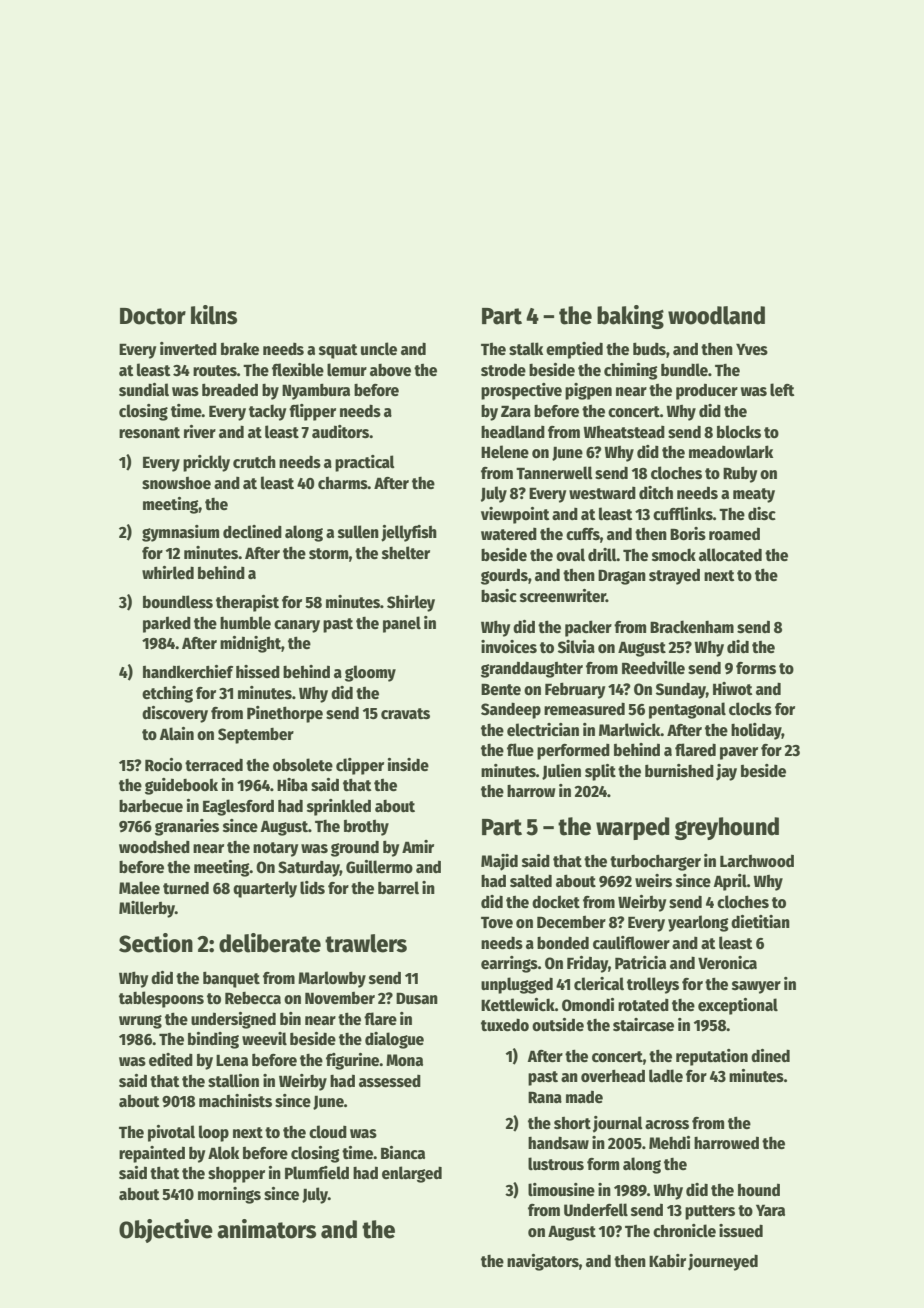  I want to click on guidebook, so click(181, 786).
